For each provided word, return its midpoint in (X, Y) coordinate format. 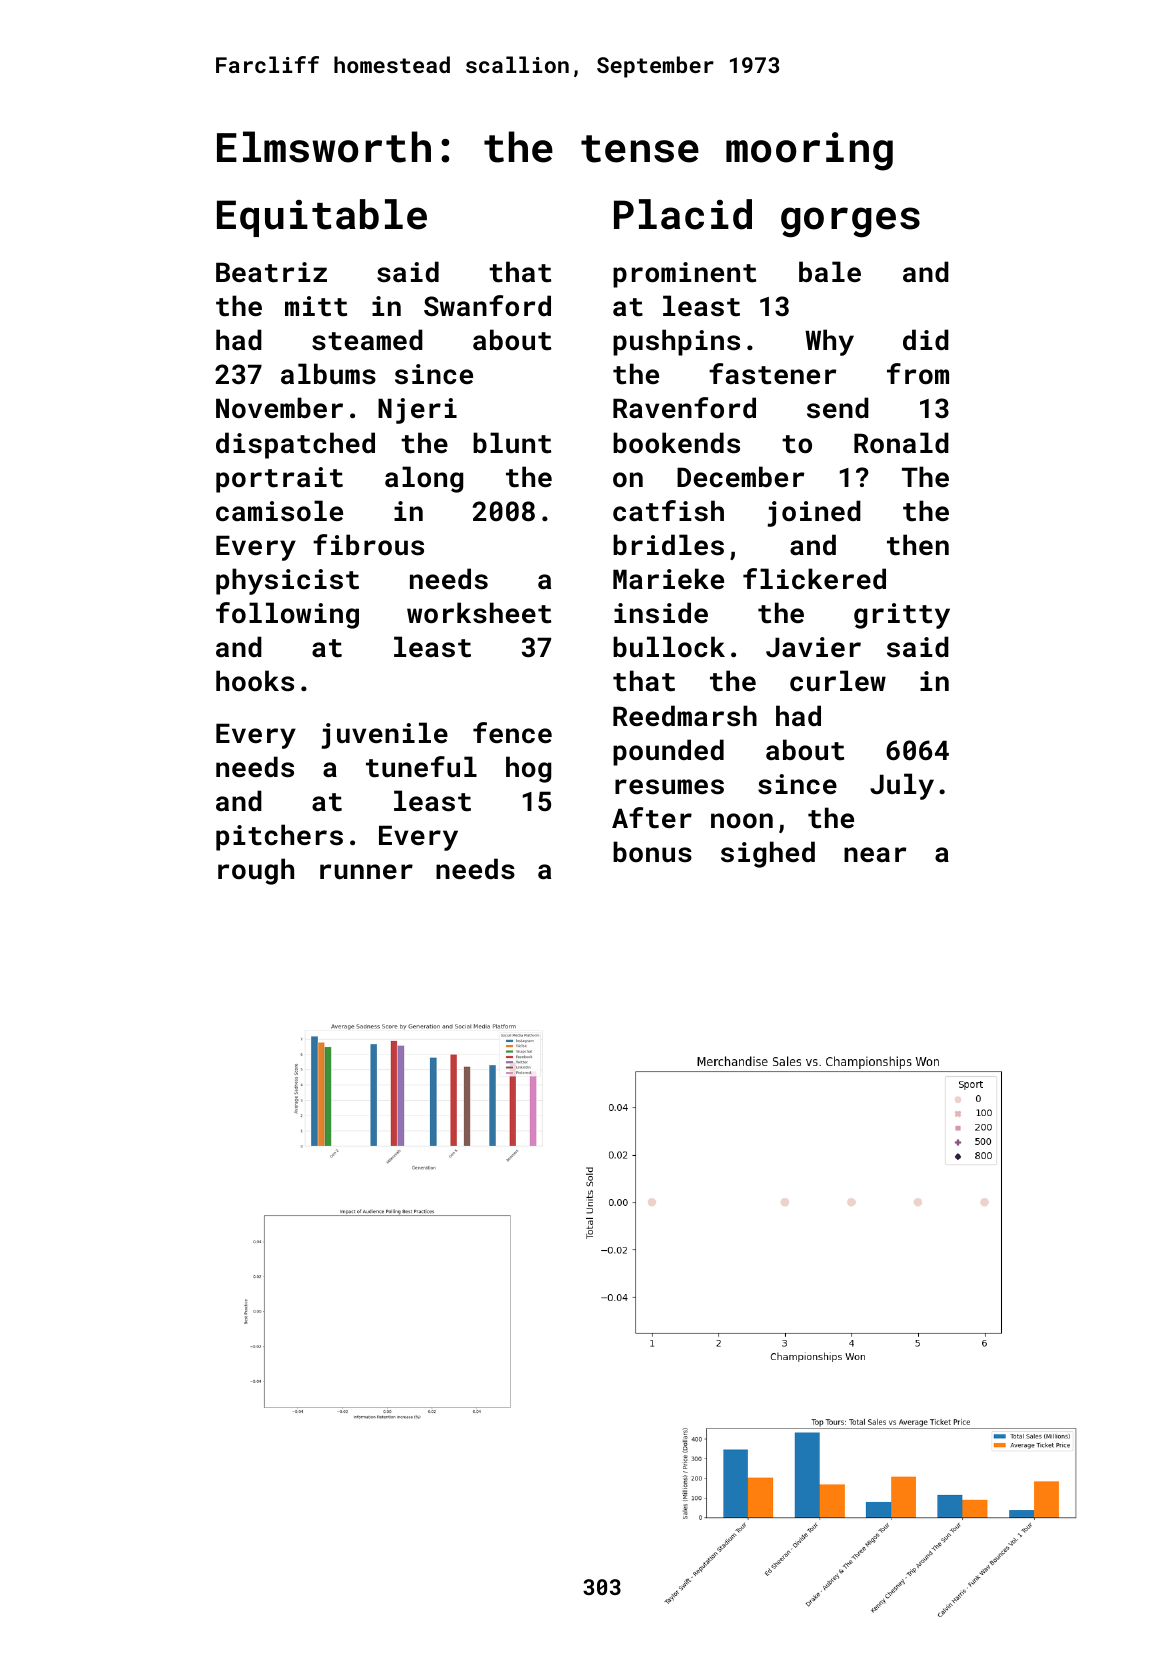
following (287, 615)
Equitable (322, 218)
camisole (279, 511)
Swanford (487, 306)
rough (256, 871)
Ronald (901, 442)
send (838, 408)
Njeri (417, 411)
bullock (669, 647)
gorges (850, 222)
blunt (512, 443)
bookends (676, 443)
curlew (838, 680)
